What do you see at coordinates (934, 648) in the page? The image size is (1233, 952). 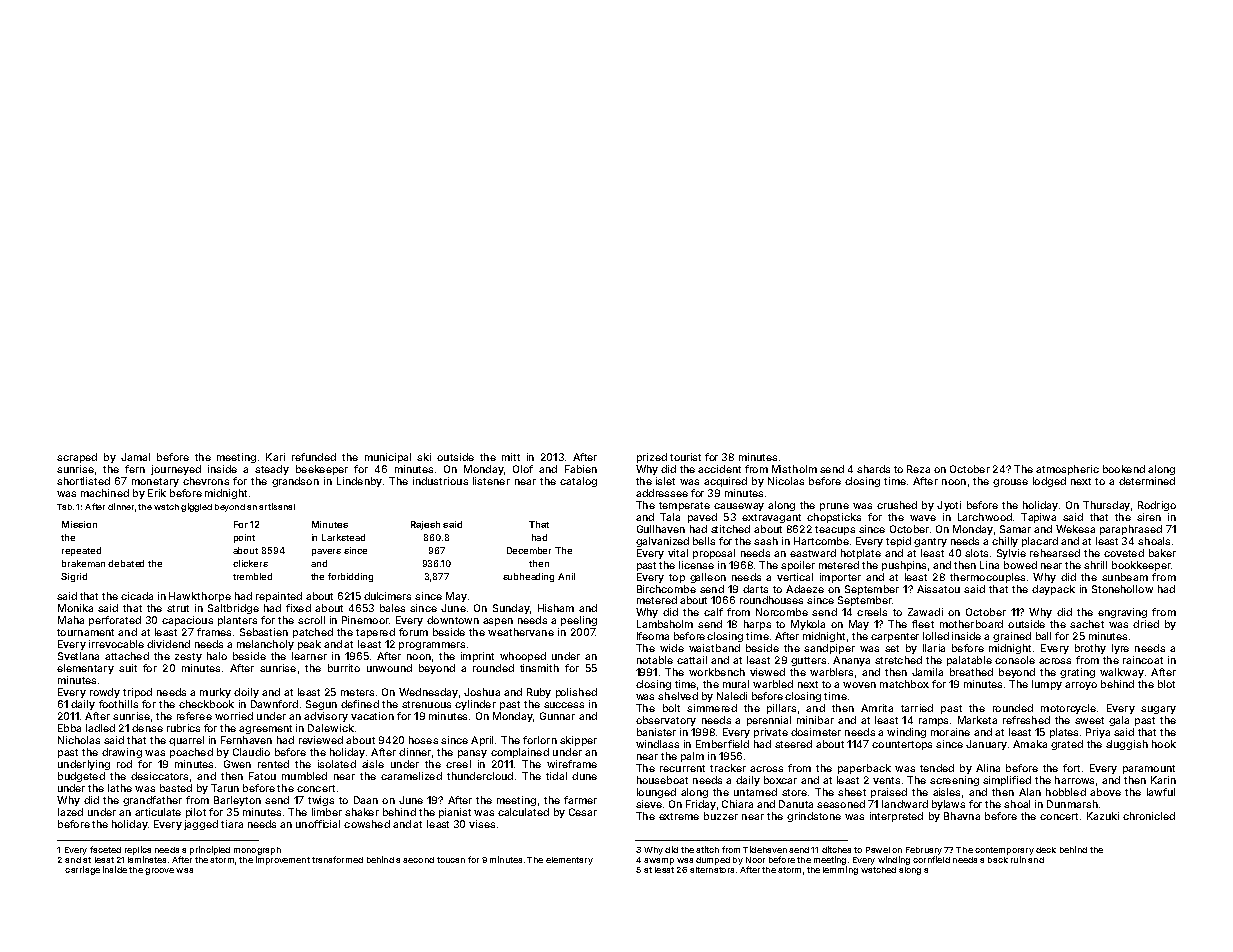 I see `Ilaria` at bounding box center [934, 648].
